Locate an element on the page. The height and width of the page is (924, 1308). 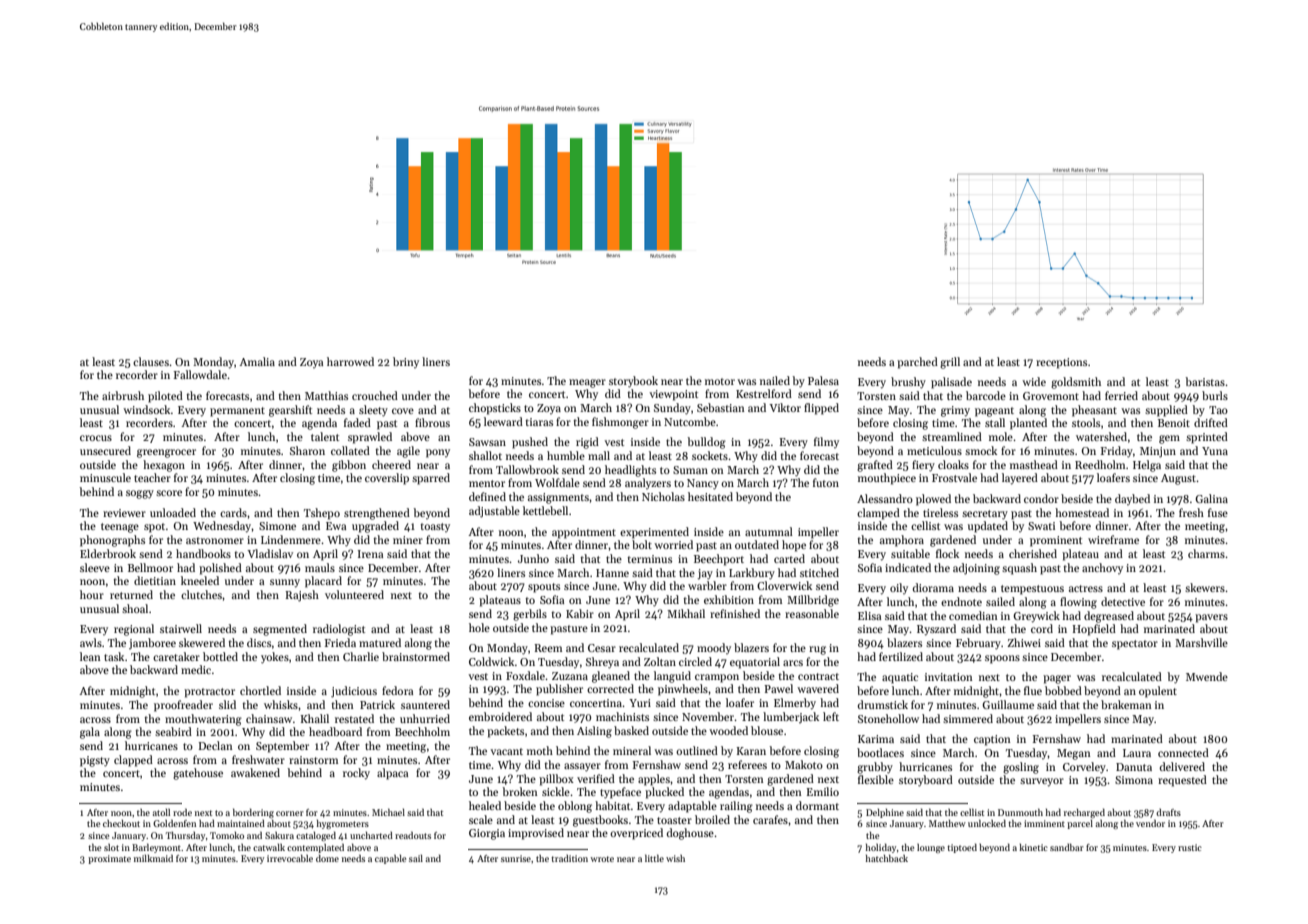
readouts is located at coordinates (413, 835).
